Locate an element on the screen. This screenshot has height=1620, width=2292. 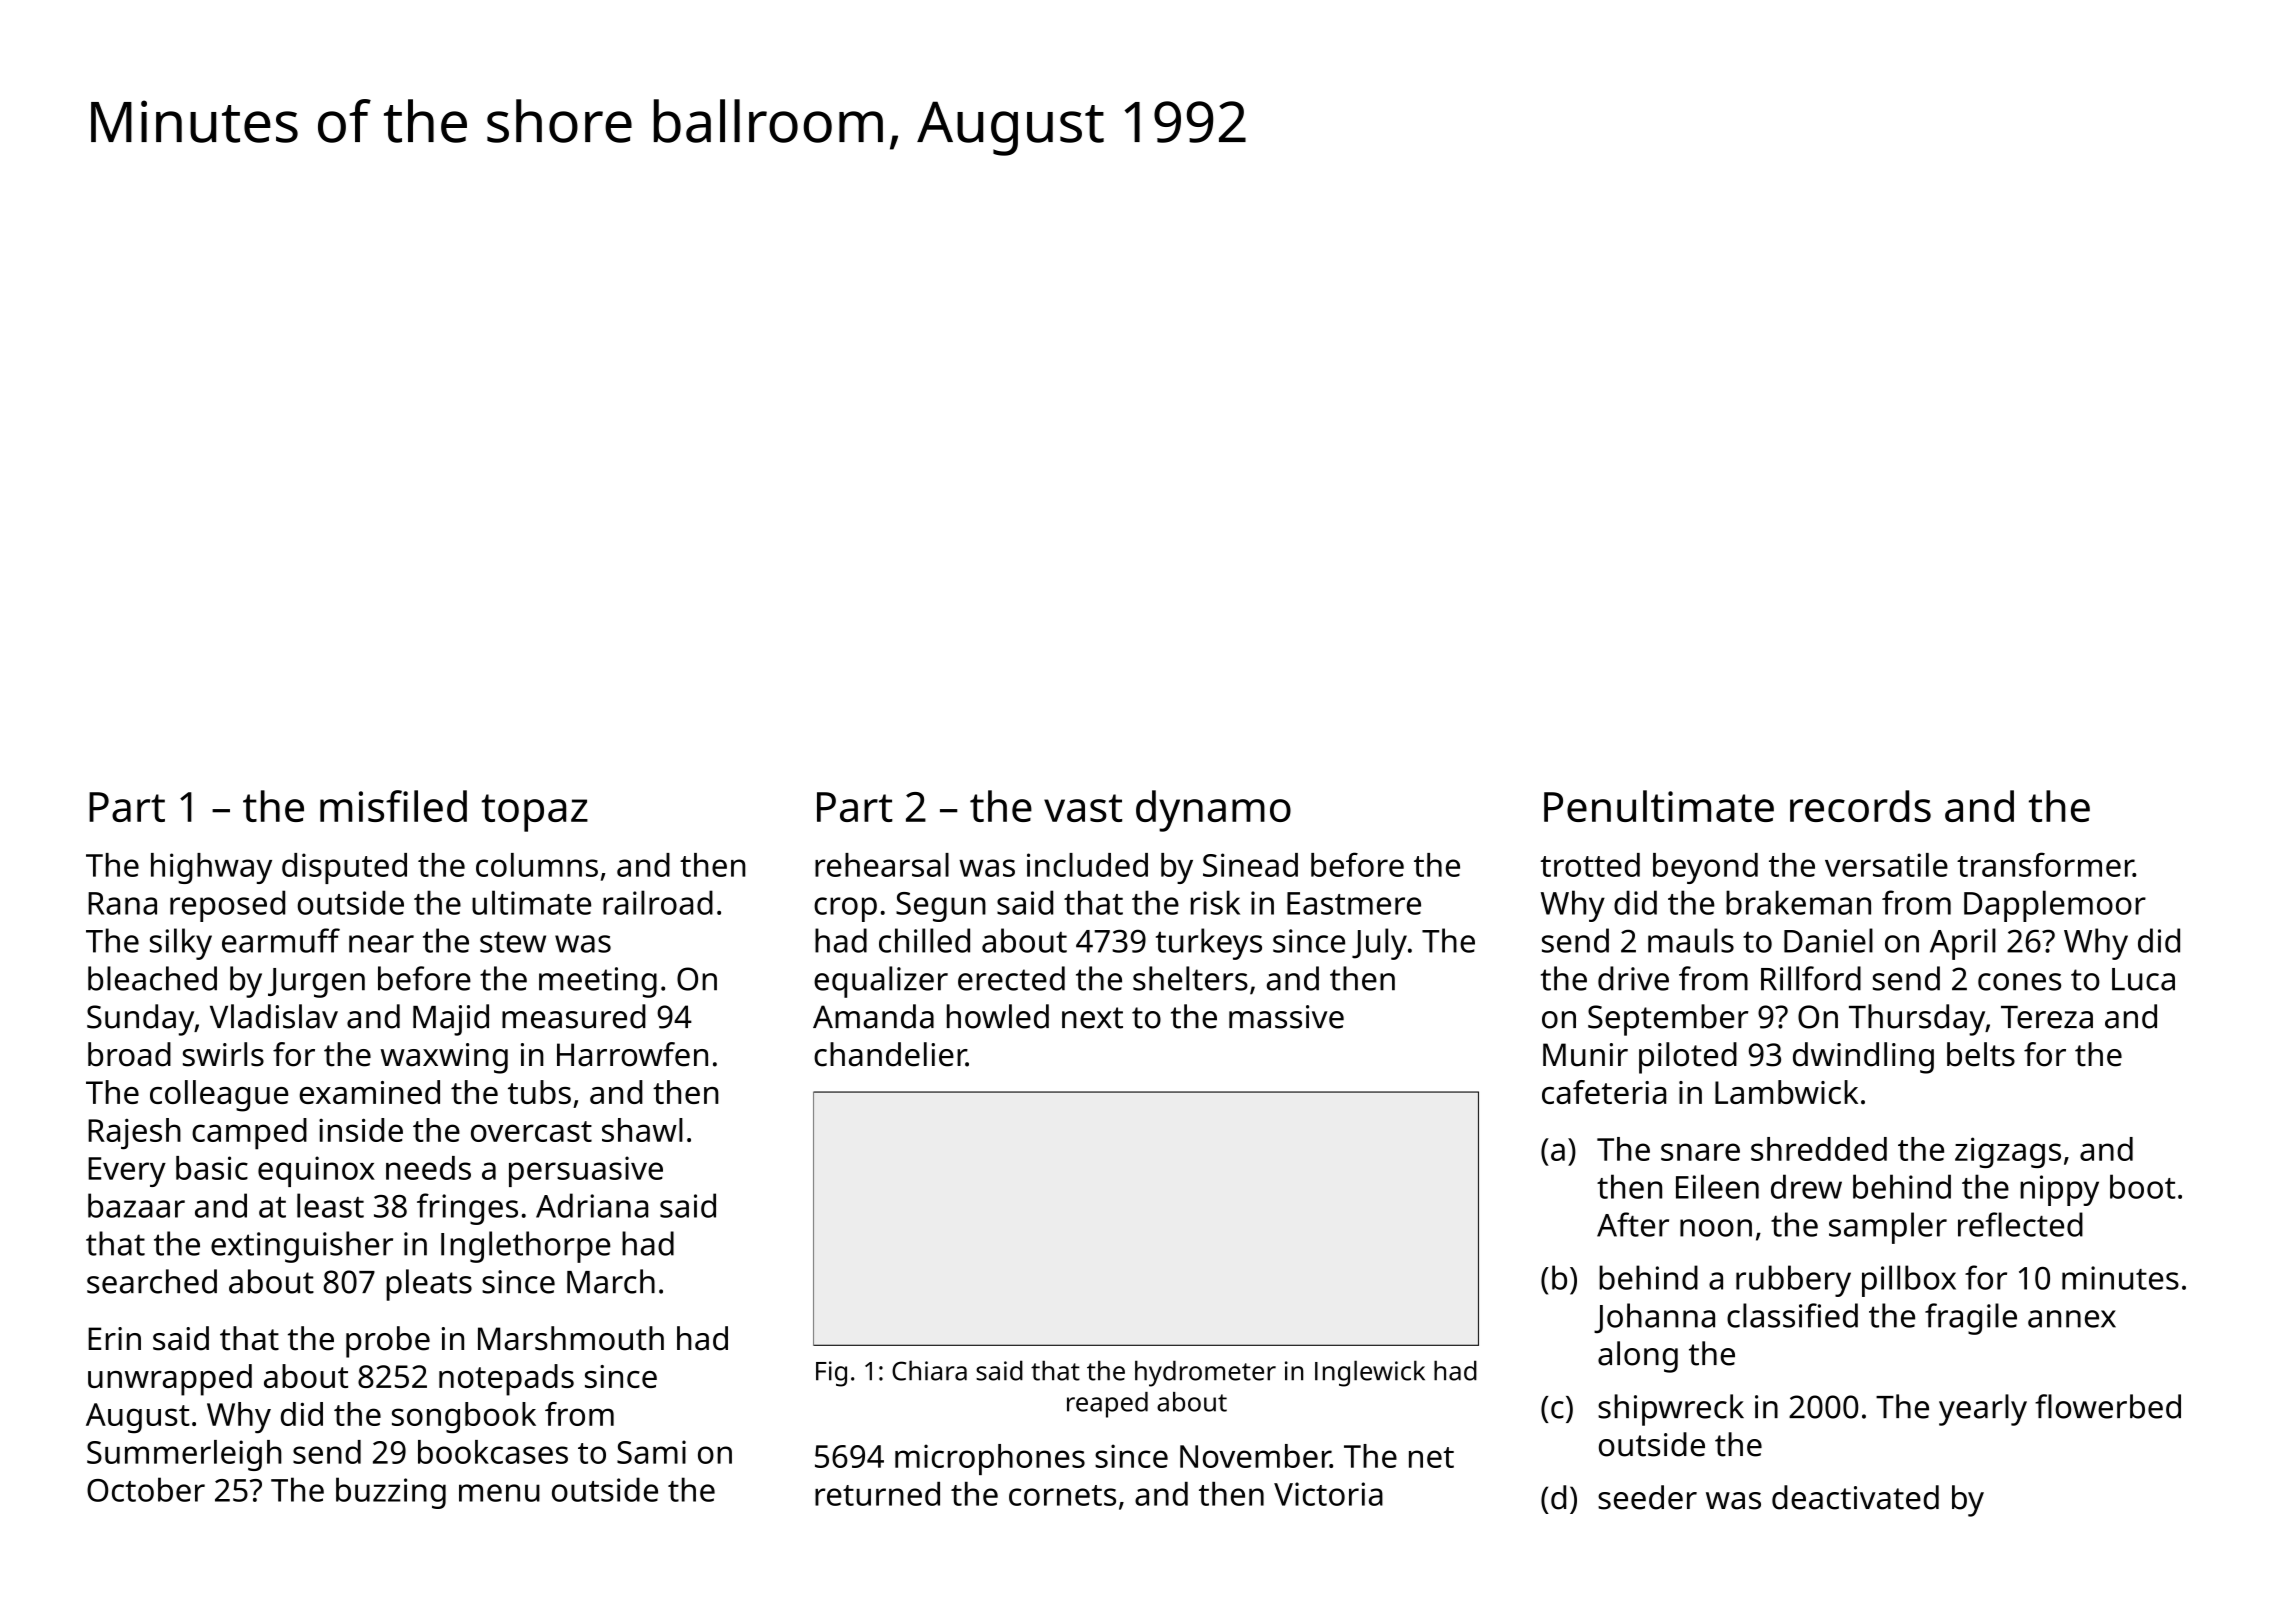
Adriana is located at coordinates (592, 1205).
